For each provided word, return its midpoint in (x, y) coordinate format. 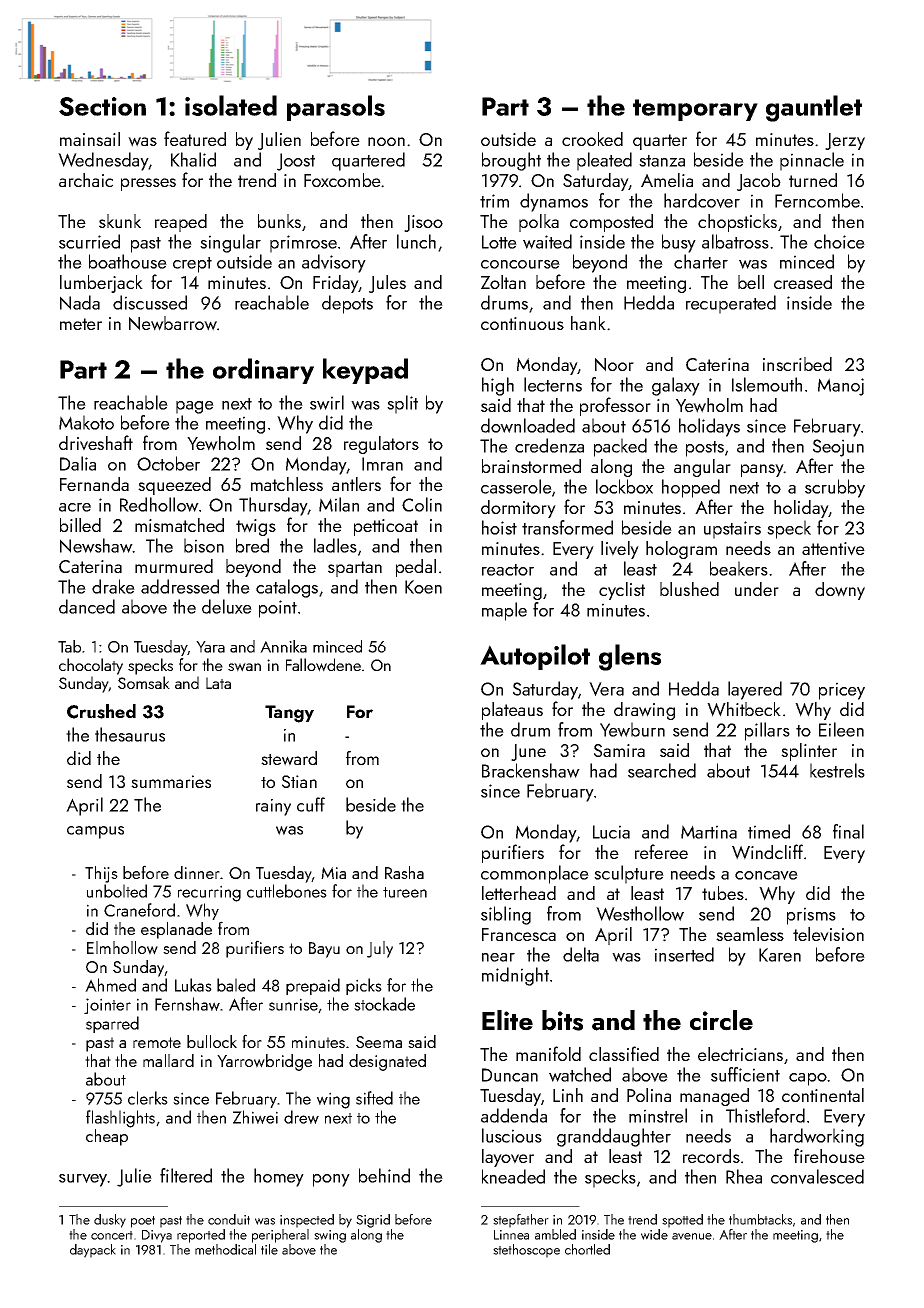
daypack (93, 1251)
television (828, 934)
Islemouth (767, 384)
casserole (516, 486)
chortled (587, 1249)
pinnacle (812, 161)
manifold (548, 1053)
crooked (592, 139)
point (278, 609)
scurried (89, 241)
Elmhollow (122, 948)
